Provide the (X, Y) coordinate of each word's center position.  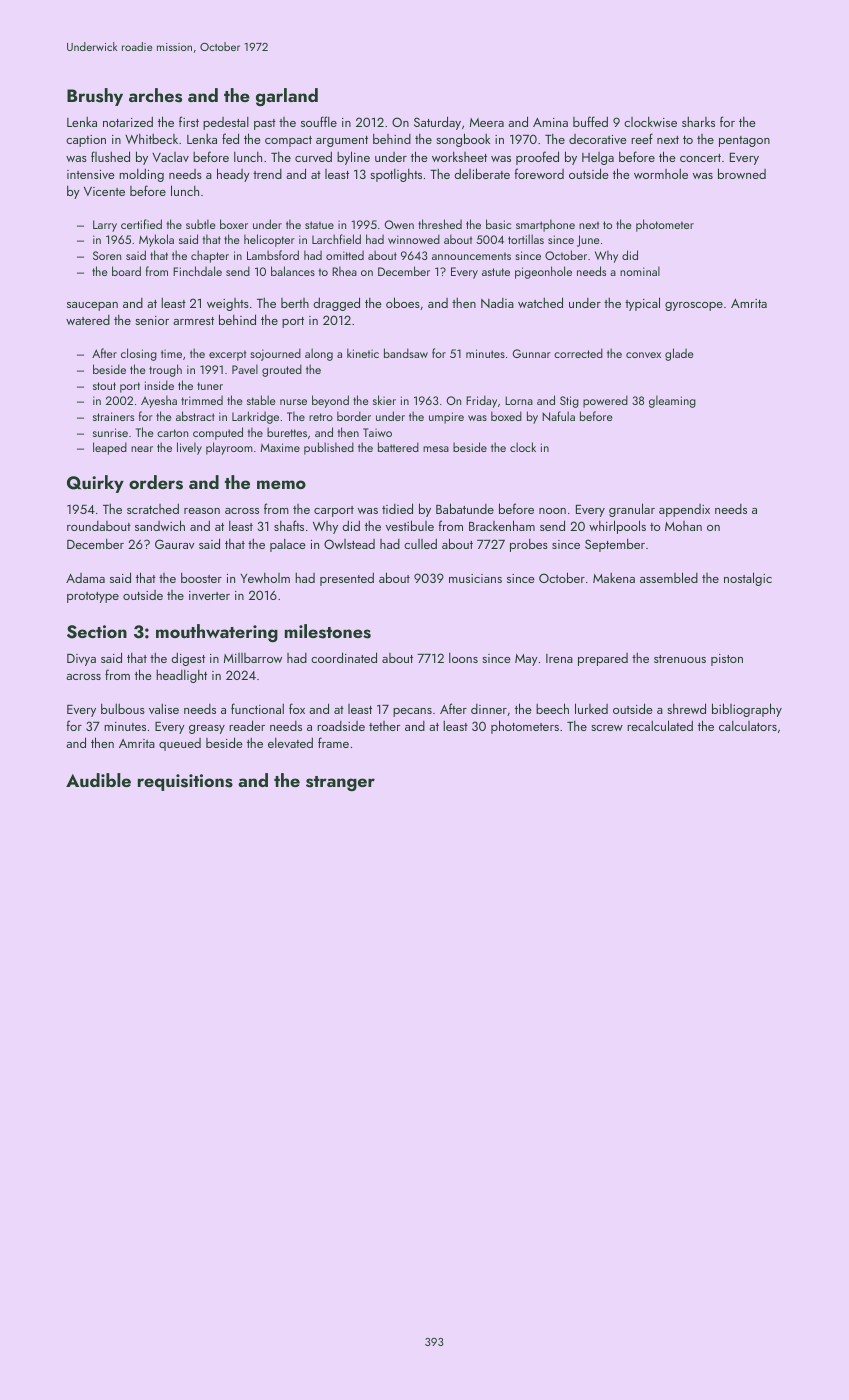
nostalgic (748, 579)
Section (97, 632)
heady (233, 175)
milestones (328, 631)
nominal (640, 271)
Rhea (344, 271)
